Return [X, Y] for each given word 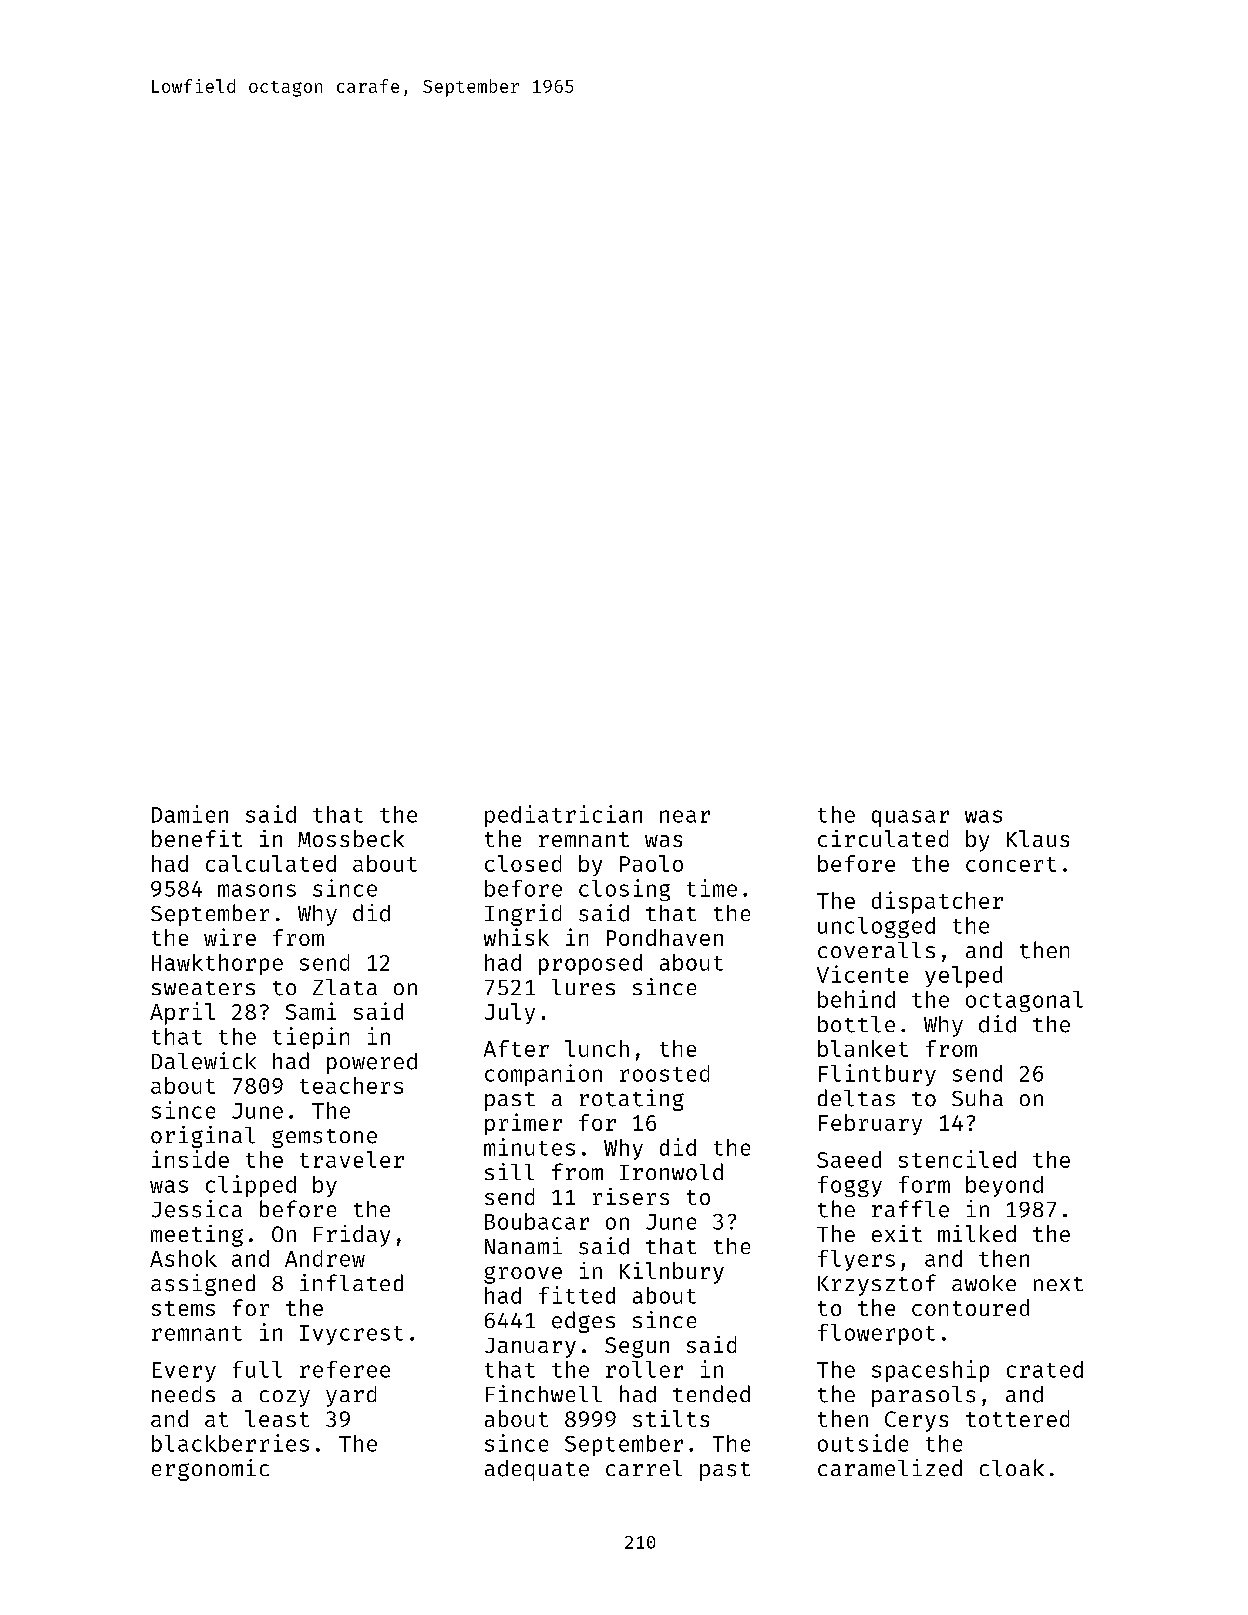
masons [257, 890]
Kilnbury [672, 1273]
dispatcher [937, 902]
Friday [352, 1236]
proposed [590, 964]
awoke [984, 1283]
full [257, 1369]
